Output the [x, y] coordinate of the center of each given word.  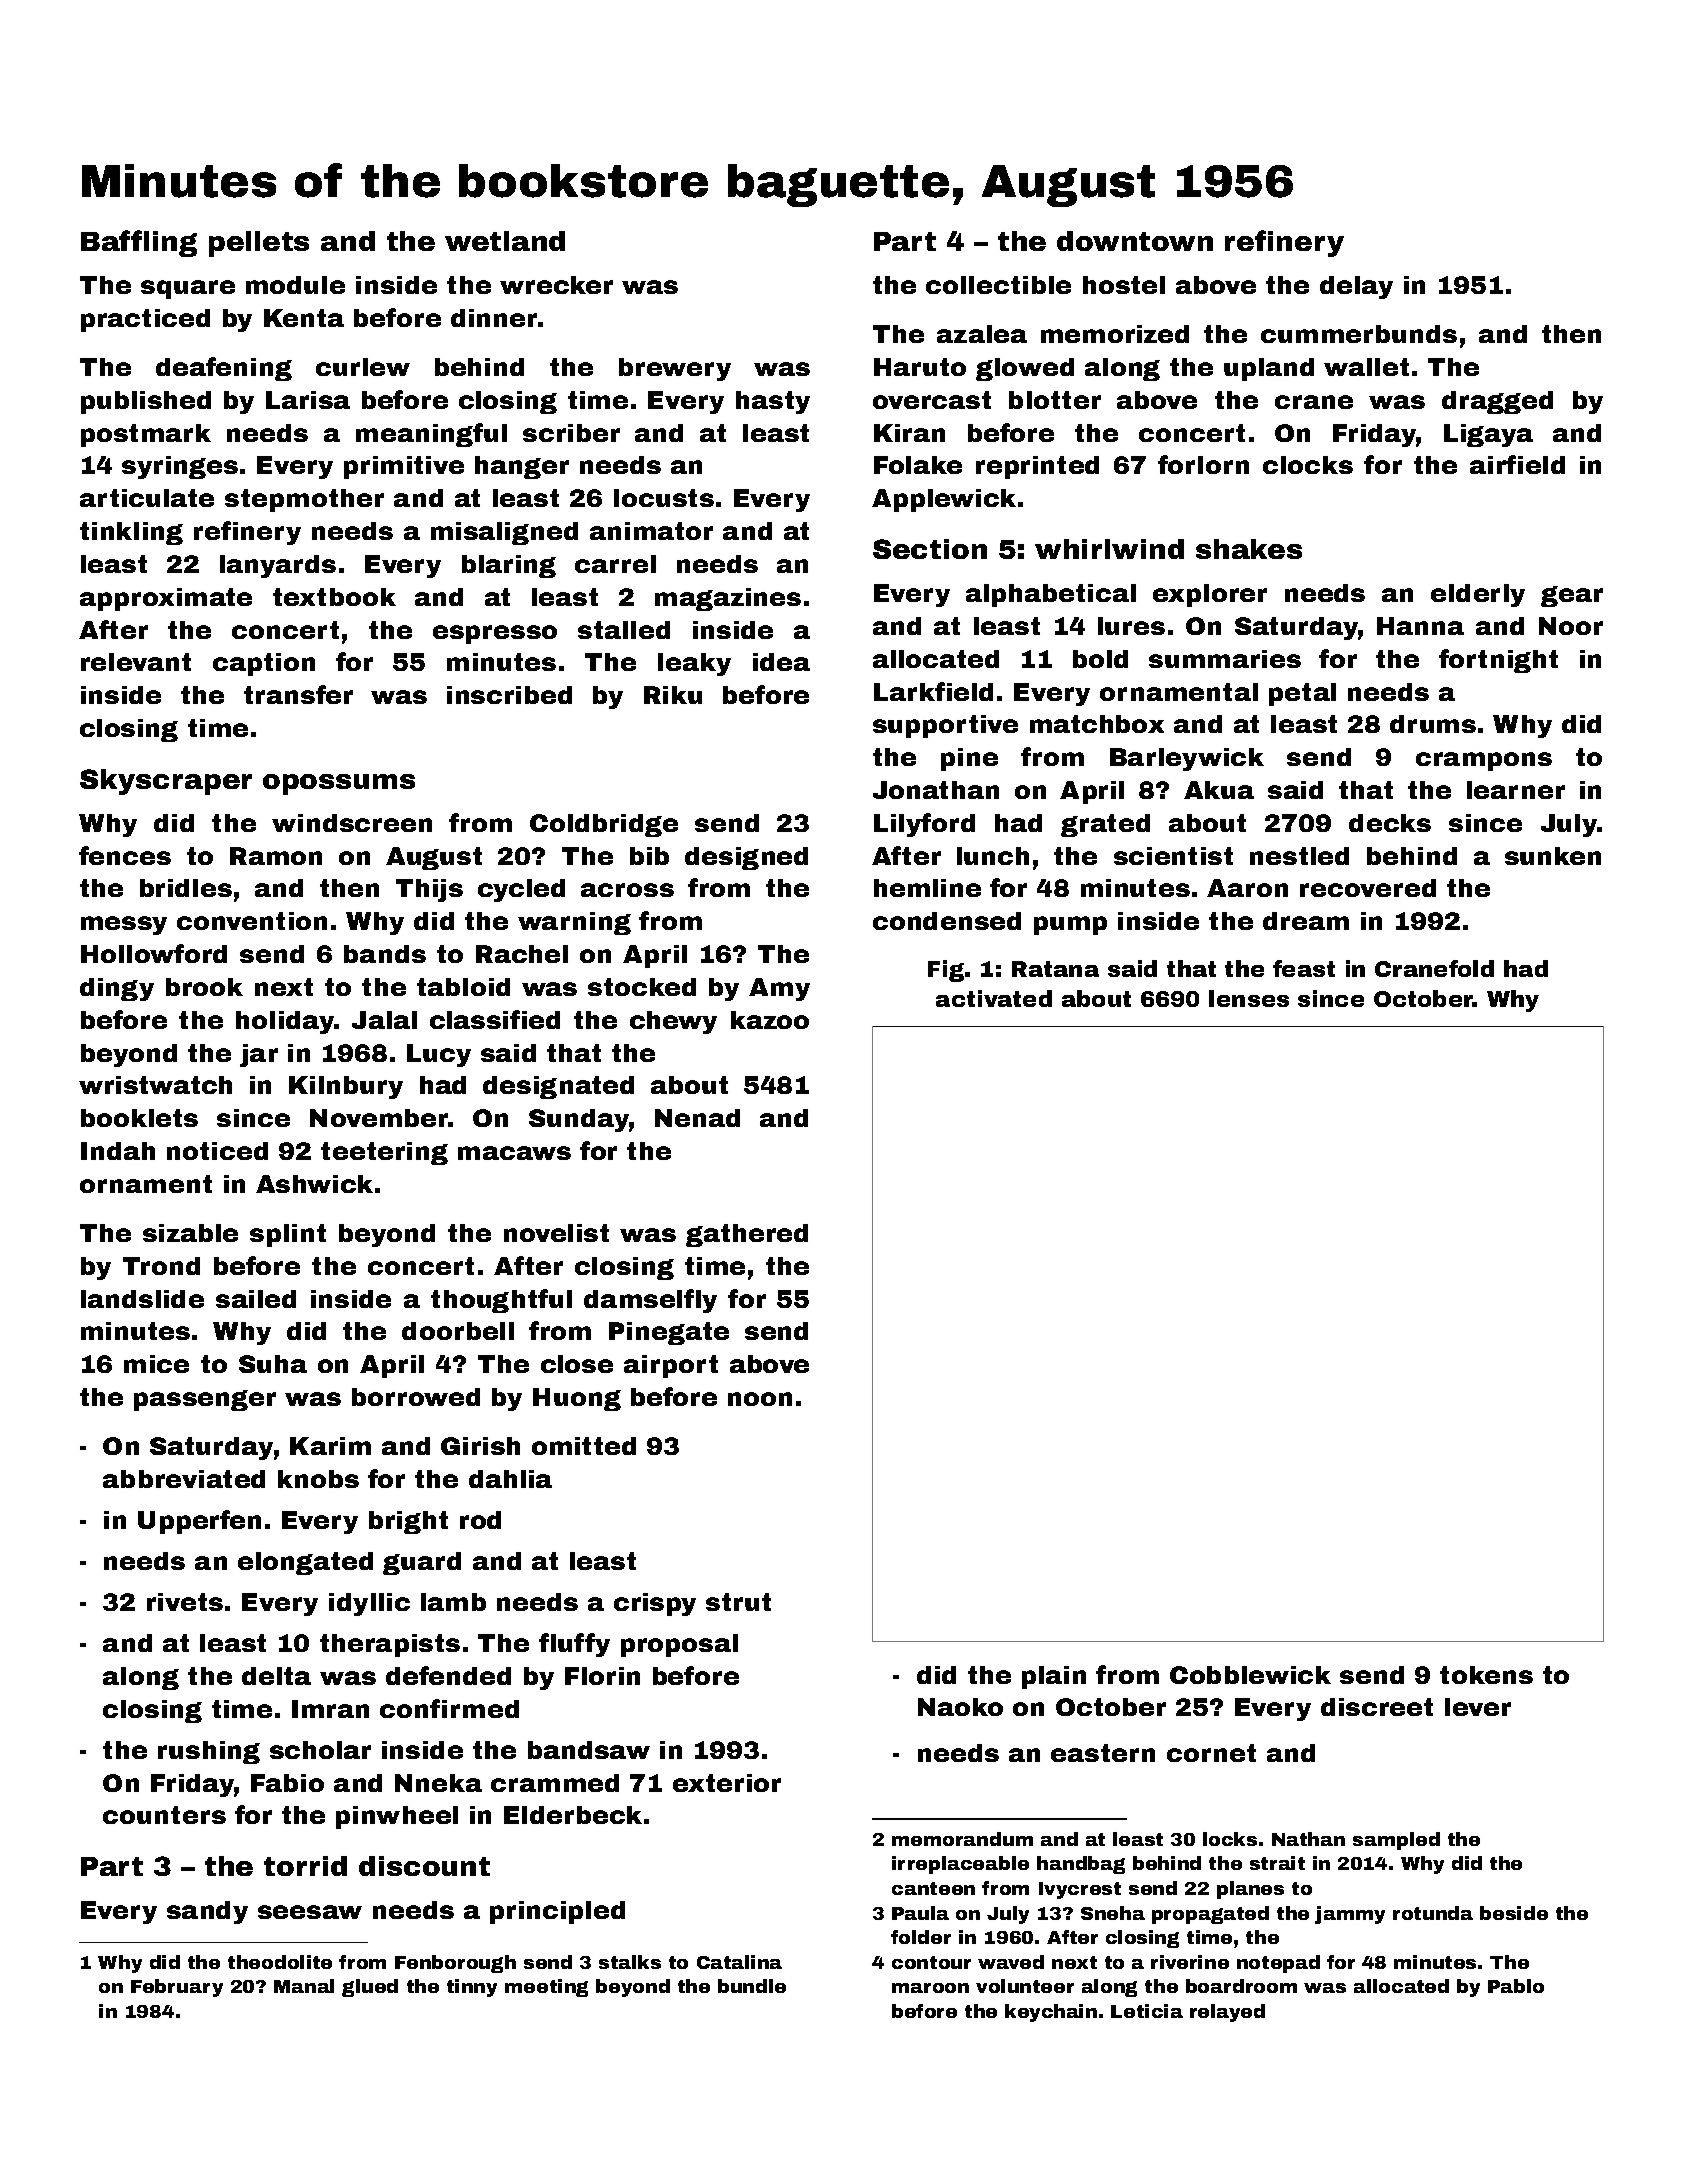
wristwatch [155, 1085]
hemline [927, 888]
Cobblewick [1250, 1675]
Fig [946, 971]
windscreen [352, 823]
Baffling [139, 243]
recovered [1368, 888]
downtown [1135, 241]
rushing [209, 1752]
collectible [998, 285]
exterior [727, 1783]
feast [1304, 968]
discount [424, 1866]
